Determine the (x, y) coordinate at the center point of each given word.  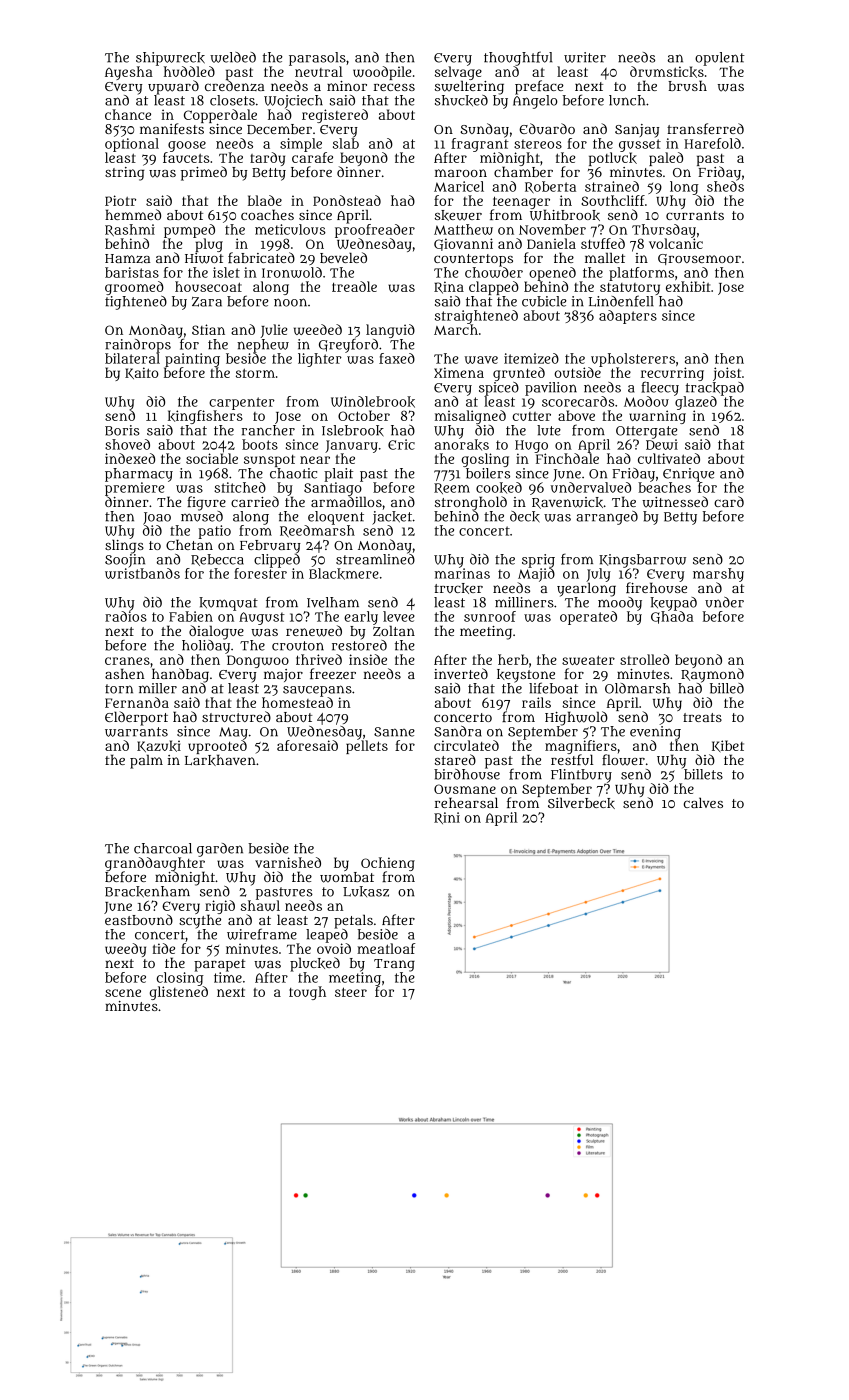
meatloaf (386, 948)
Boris (122, 430)
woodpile (382, 73)
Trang (394, 965)
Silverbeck (581, 803)
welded (233, 57)
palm (146, 761)
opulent (720, 59)
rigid (220, 907)
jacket (392, 518)
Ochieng (388, 864)
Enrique (689, 475)
